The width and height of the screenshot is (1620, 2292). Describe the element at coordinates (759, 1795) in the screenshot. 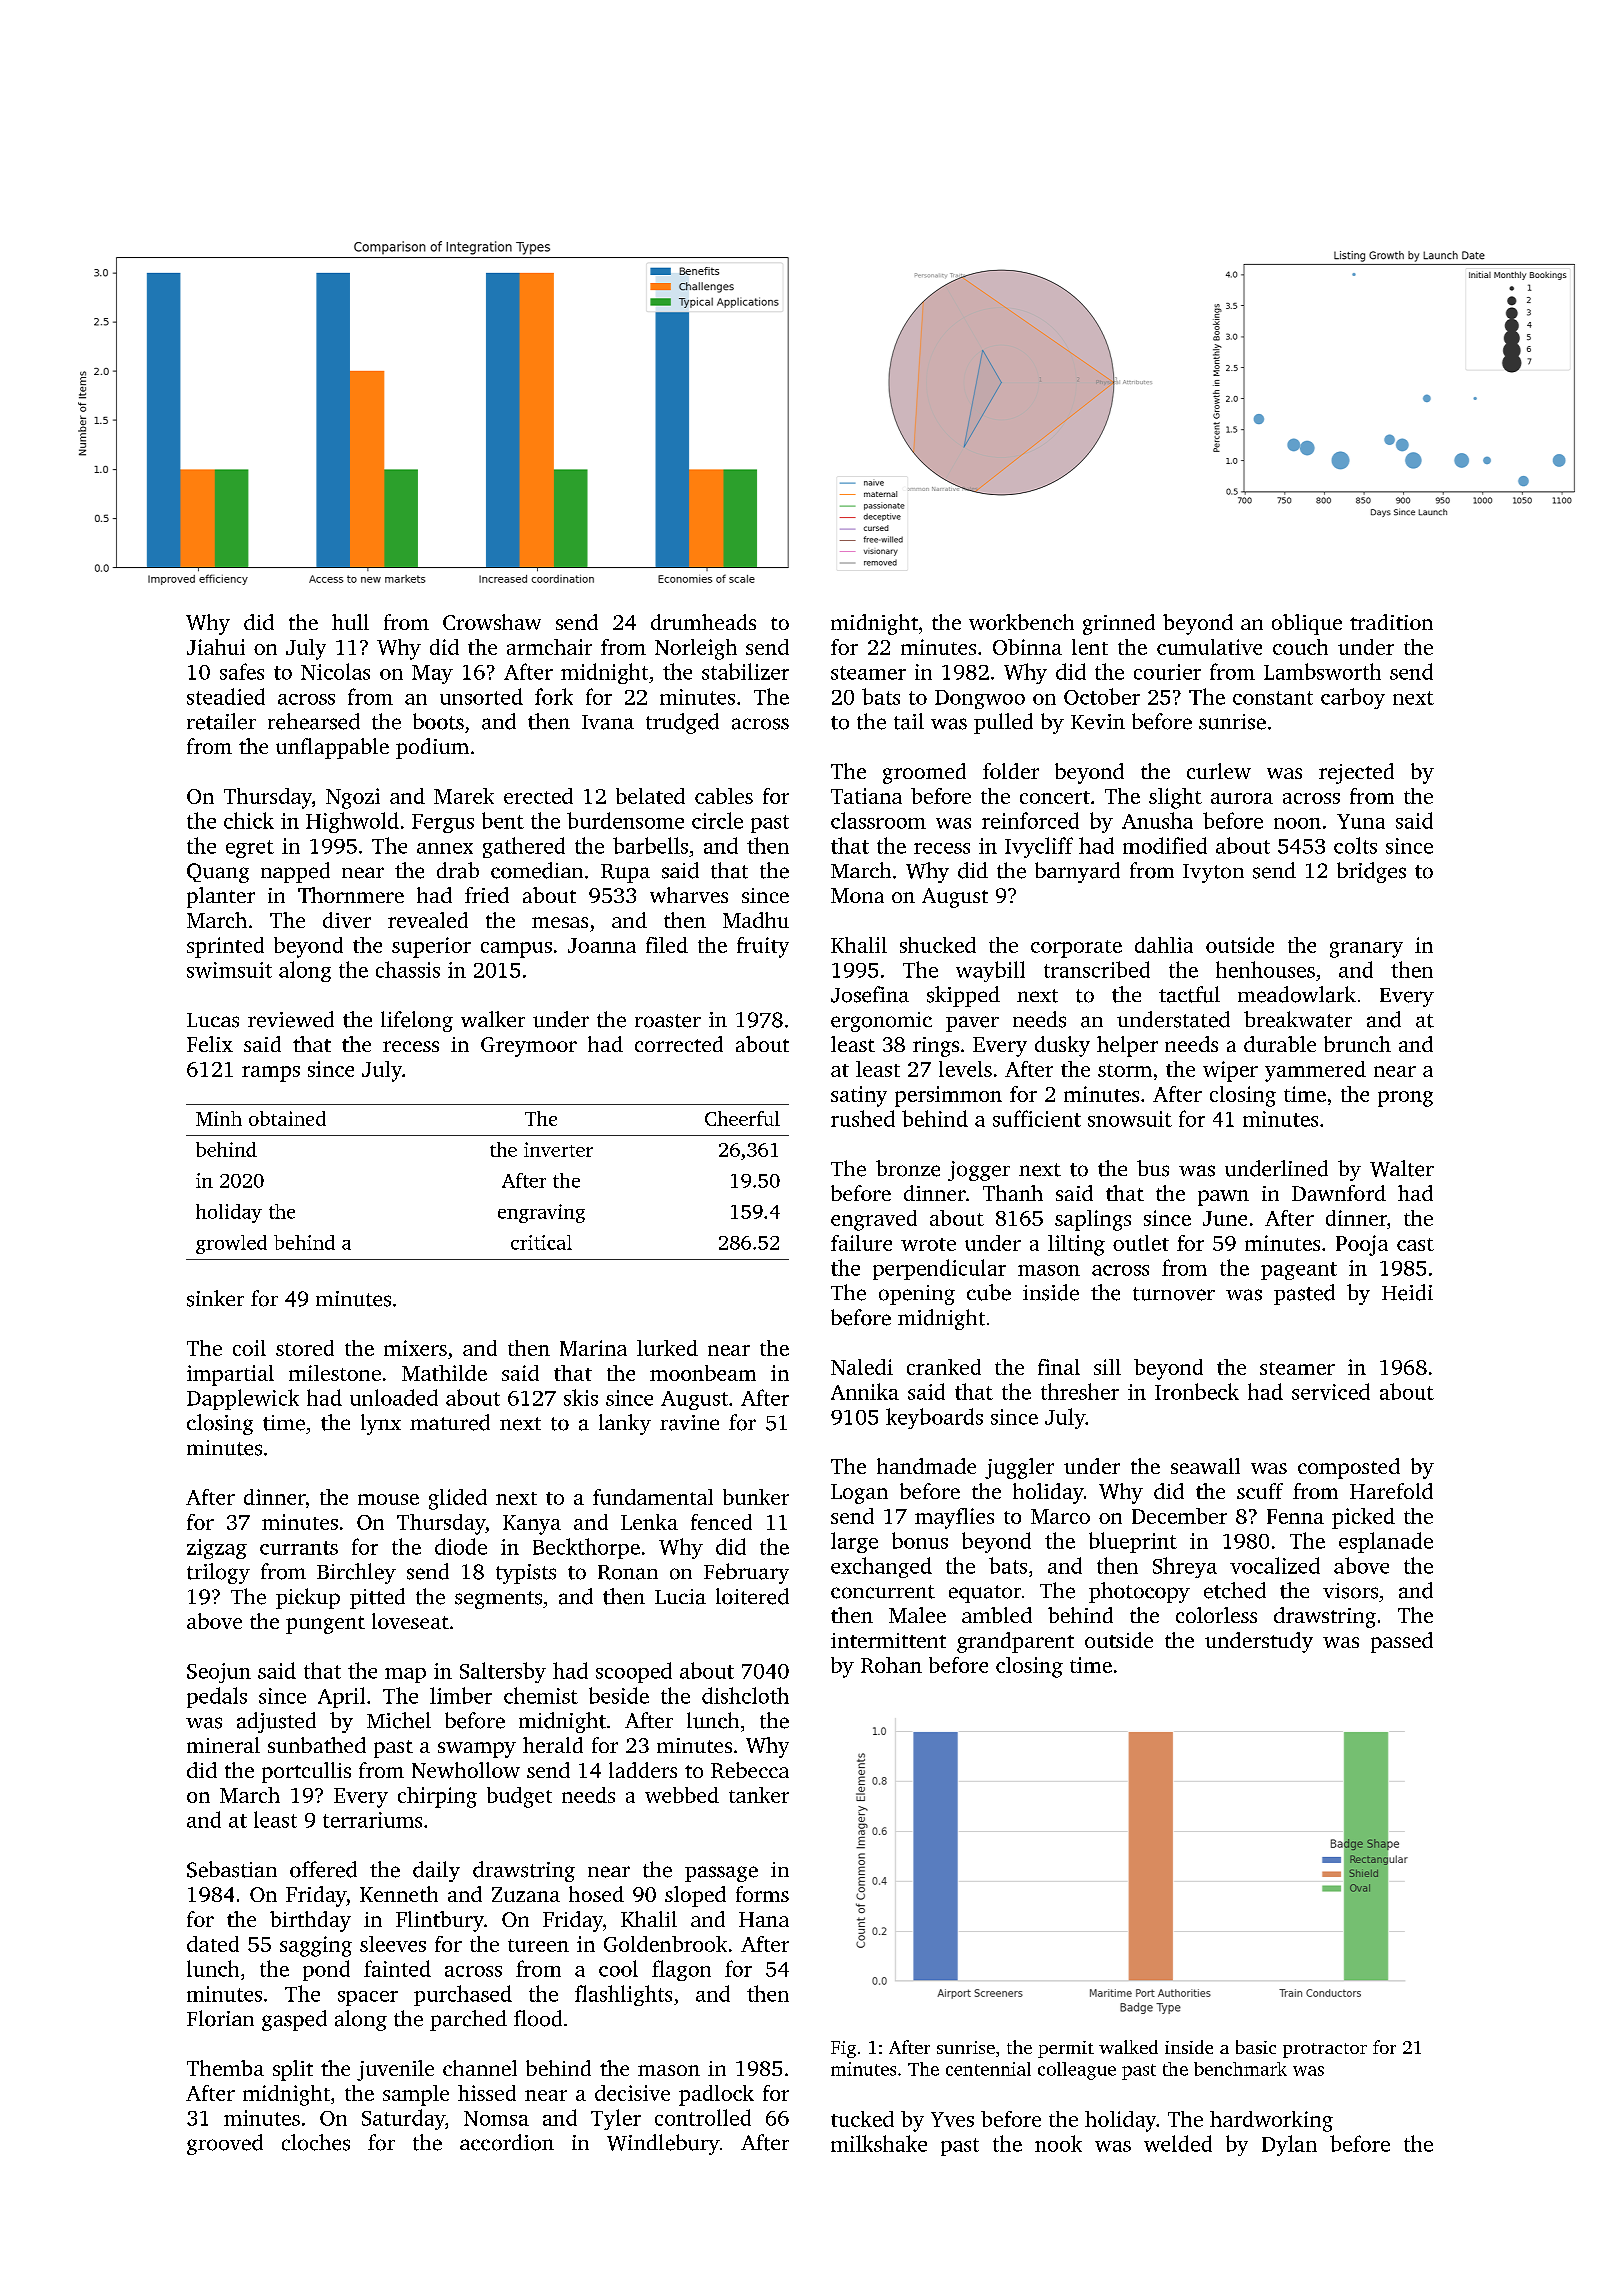

I see `tanker` at that location.
